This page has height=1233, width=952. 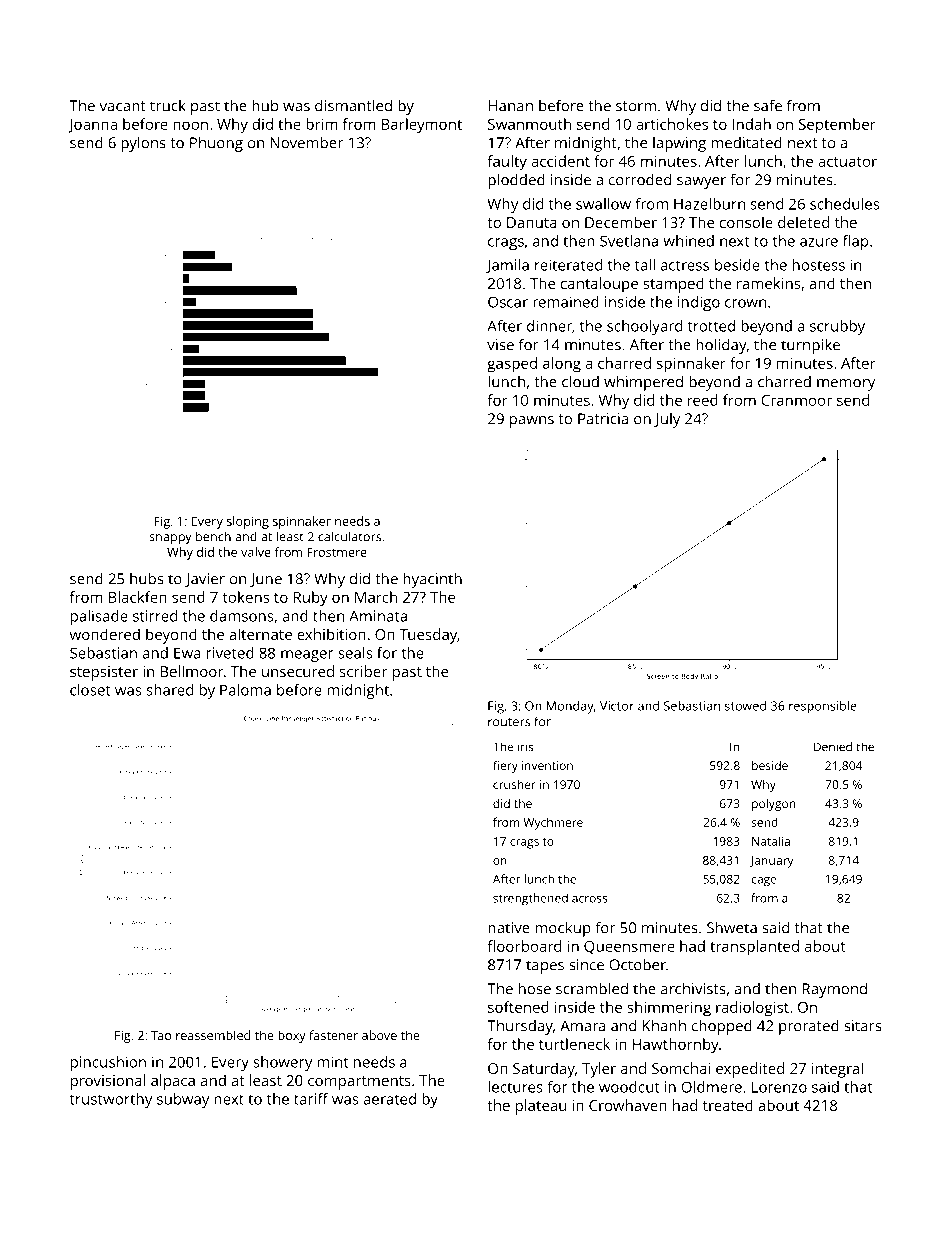 What do you see at coordinates (532, 422) in the page?
I see `pawns` at bounding box center [532, 422].
